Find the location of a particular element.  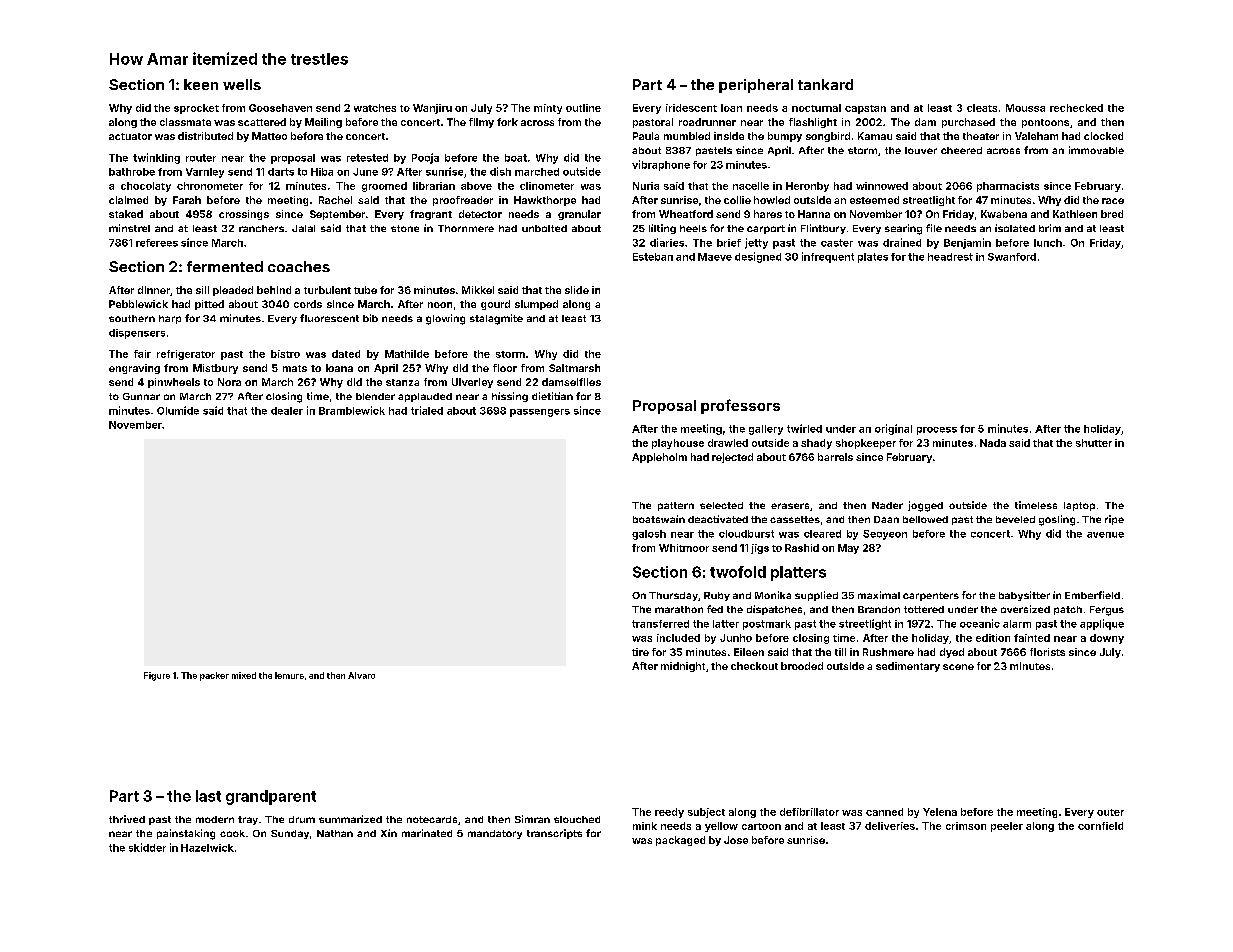

Yelena is located at coordinates (940, 812).
